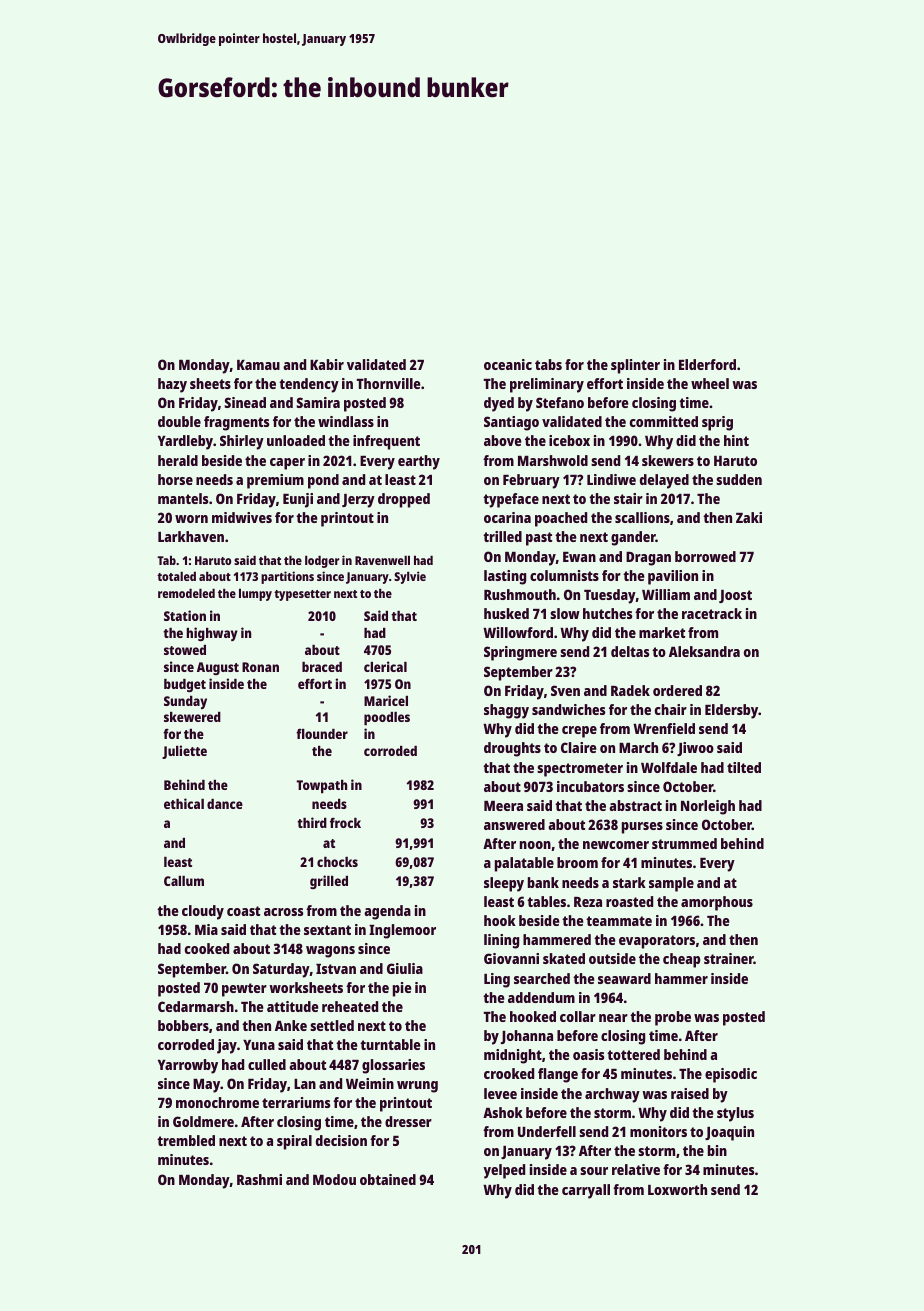 The width and height of the screenshot is (924, 1311). I want to click on braced, so click(322, 667).
